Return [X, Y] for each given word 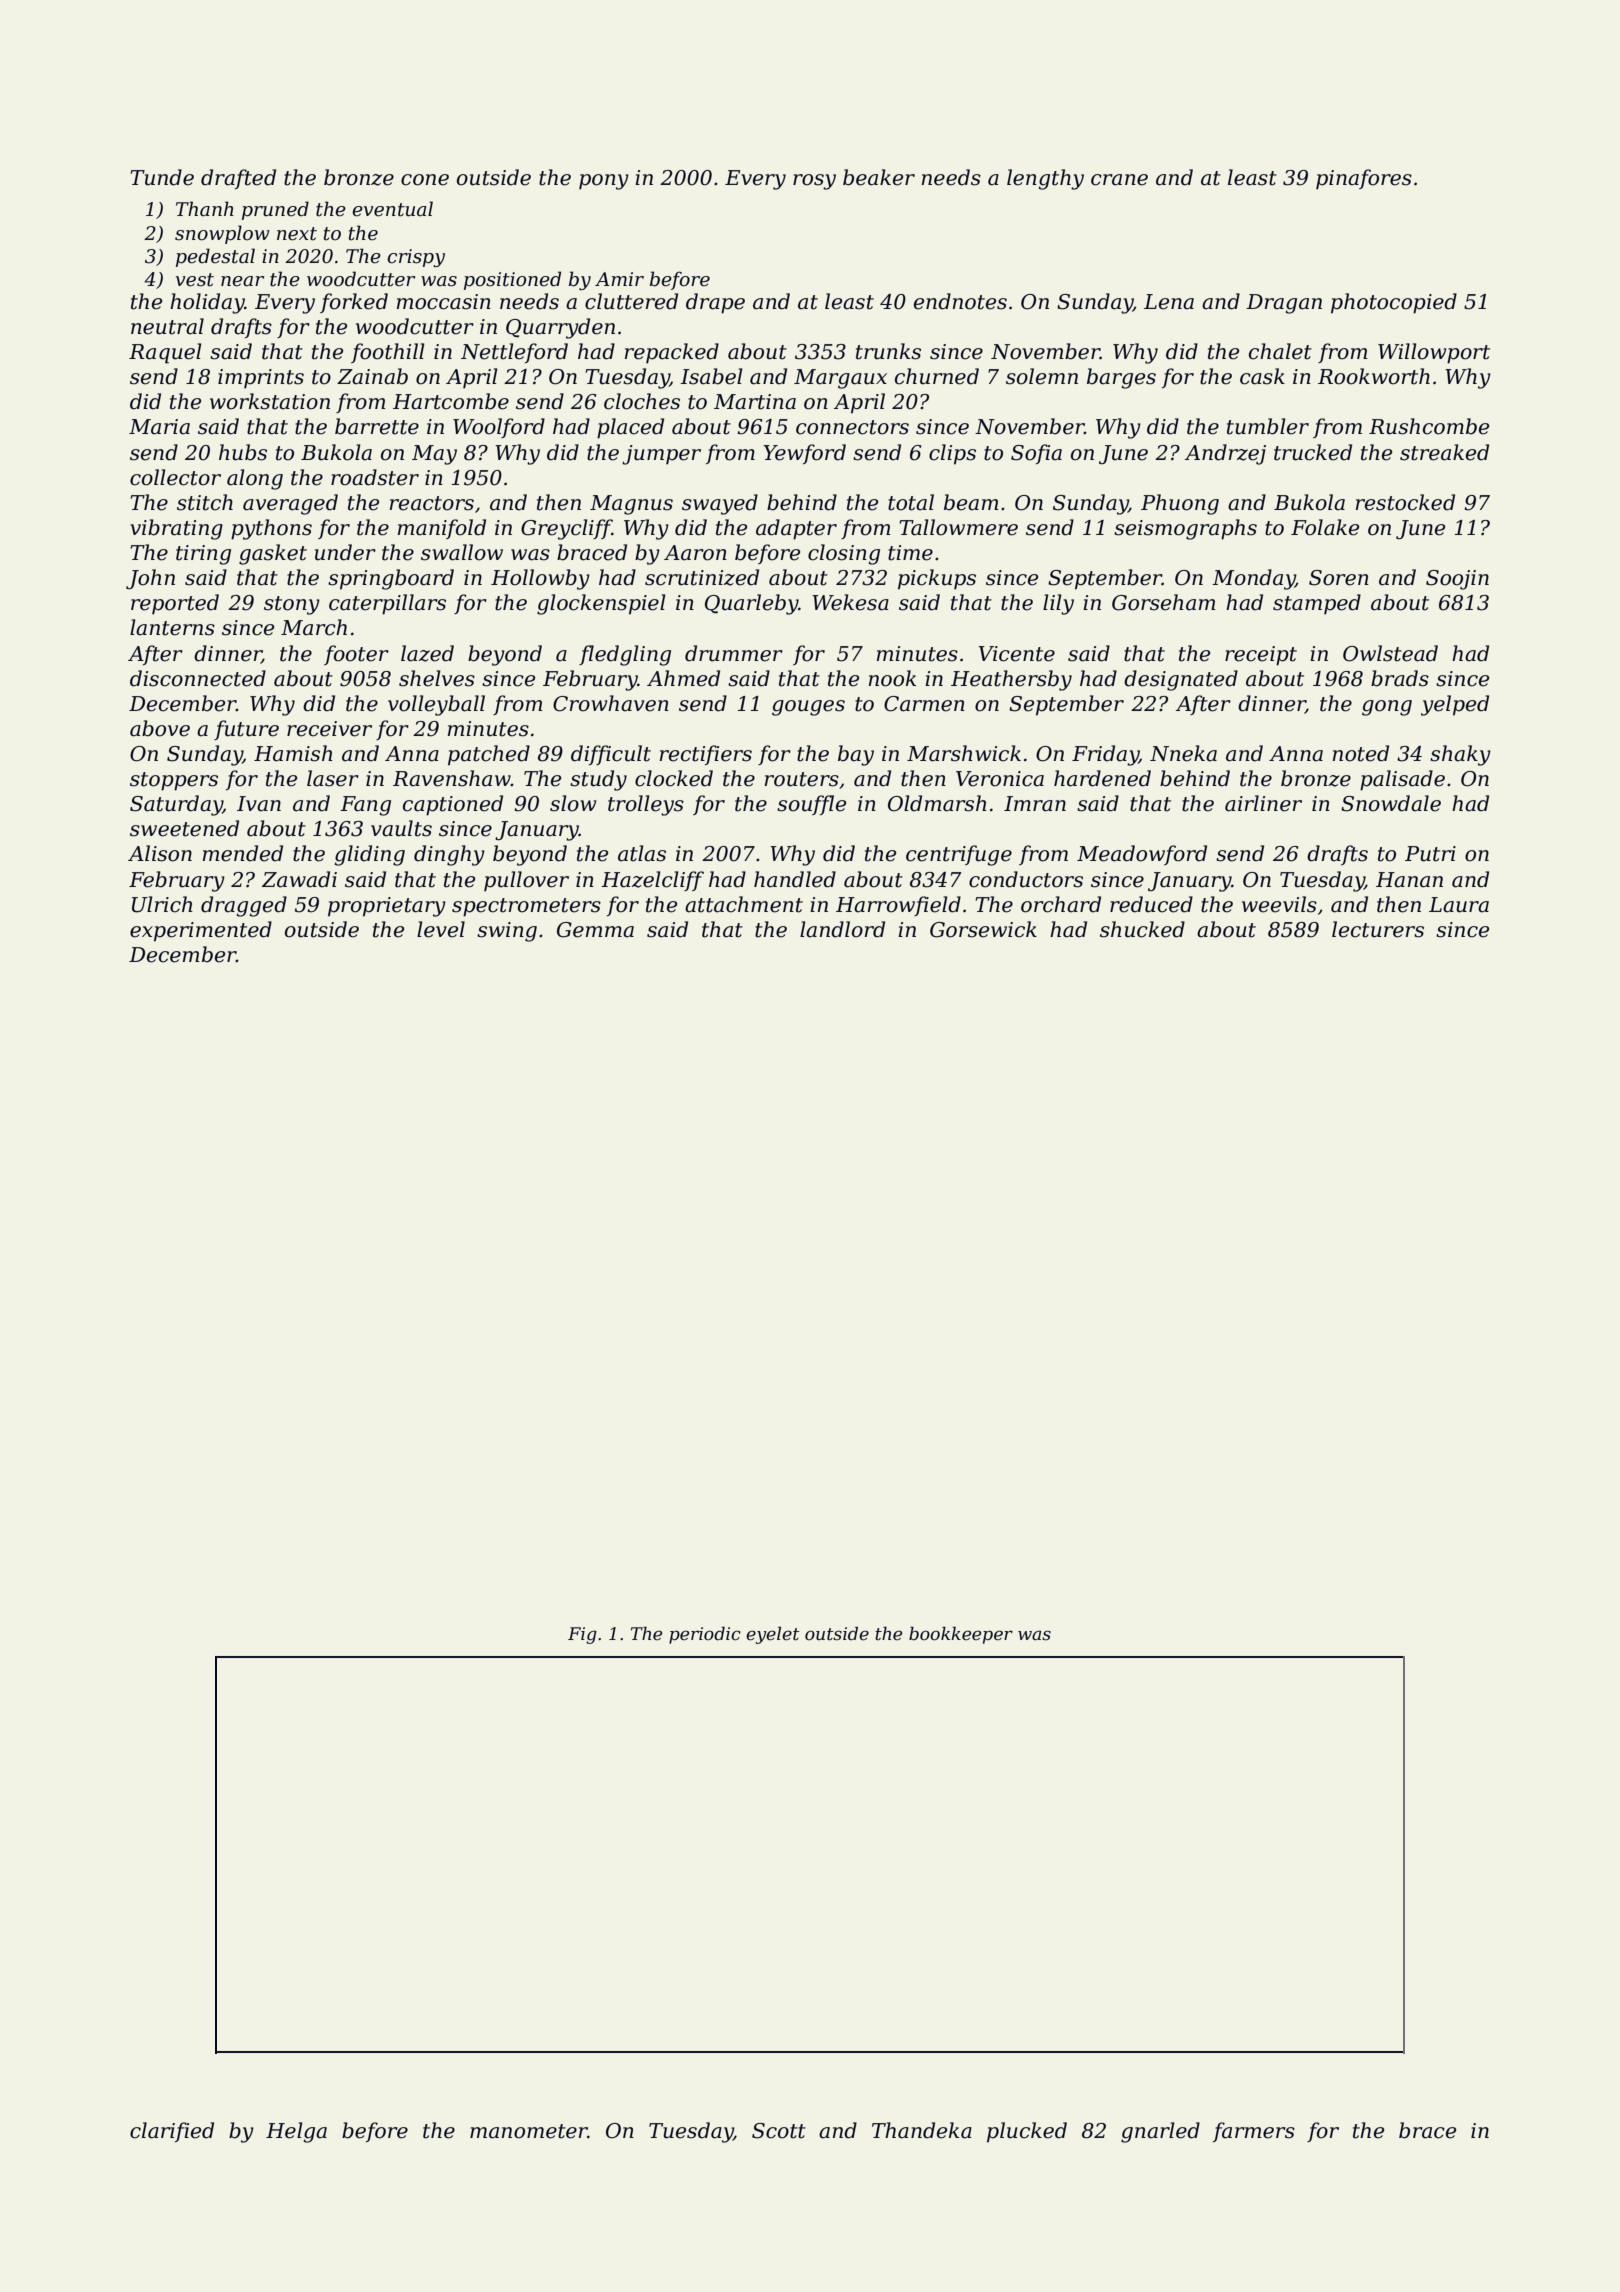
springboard [391, 579]
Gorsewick [983, 929]
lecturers [1378, 929]
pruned [275, 210]
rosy [814, 182]
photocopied [1394, 303]
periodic [705, 1635]
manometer [529, 2131]
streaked [1444, 452]
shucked [1142, 929]
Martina [755, 402]
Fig [582, 1635]
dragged [244, 906]
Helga [296, 2132]
